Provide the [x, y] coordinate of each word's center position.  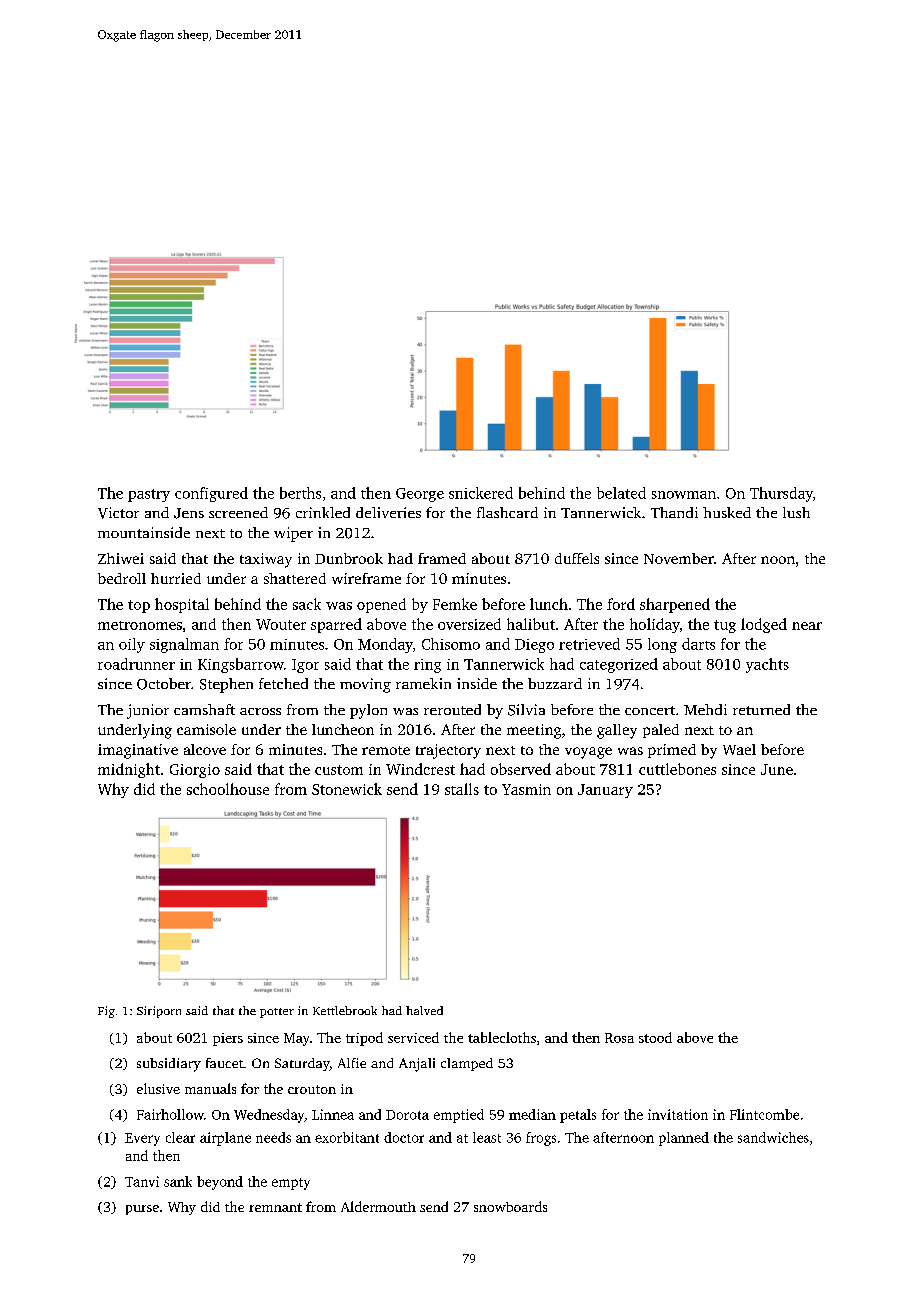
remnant [275, 1207]
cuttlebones [677, 769]
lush [796, 512]
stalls [462, 789]
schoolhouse [228, 789]
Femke [455, 604]
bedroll [122, 578]
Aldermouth [378, 1206]
